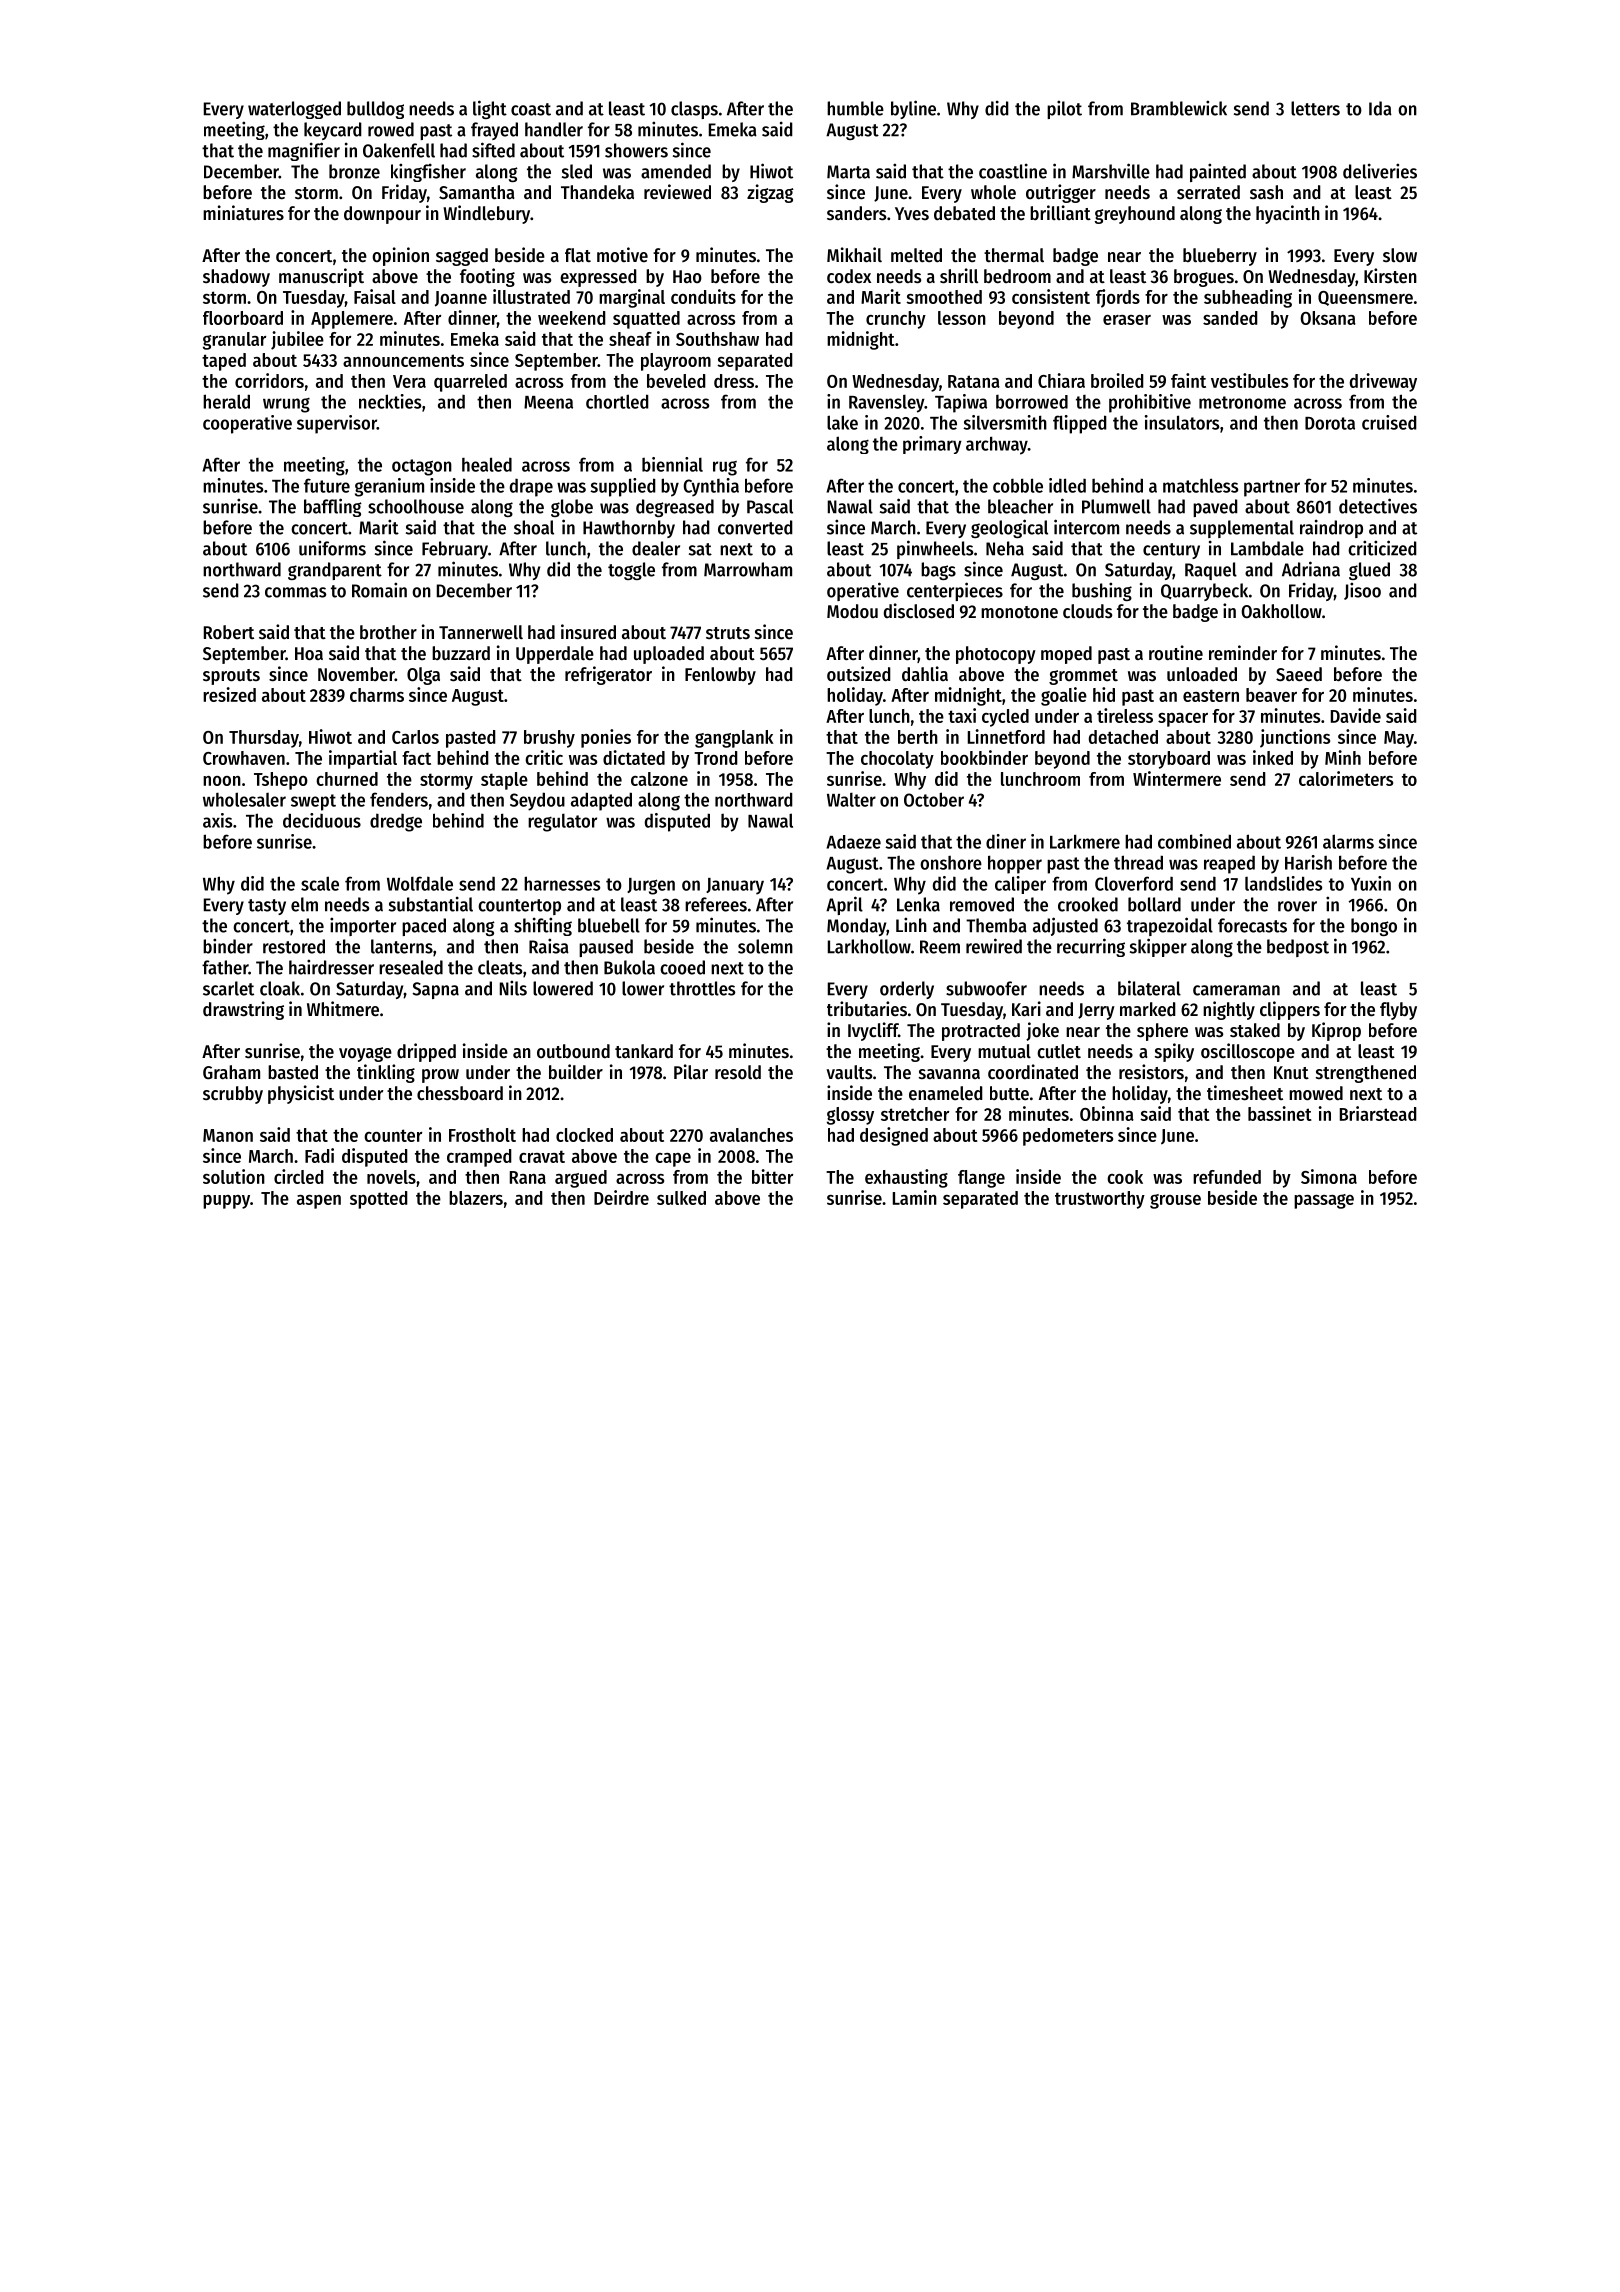  I want to click on Pascal, so click(770, 506).
